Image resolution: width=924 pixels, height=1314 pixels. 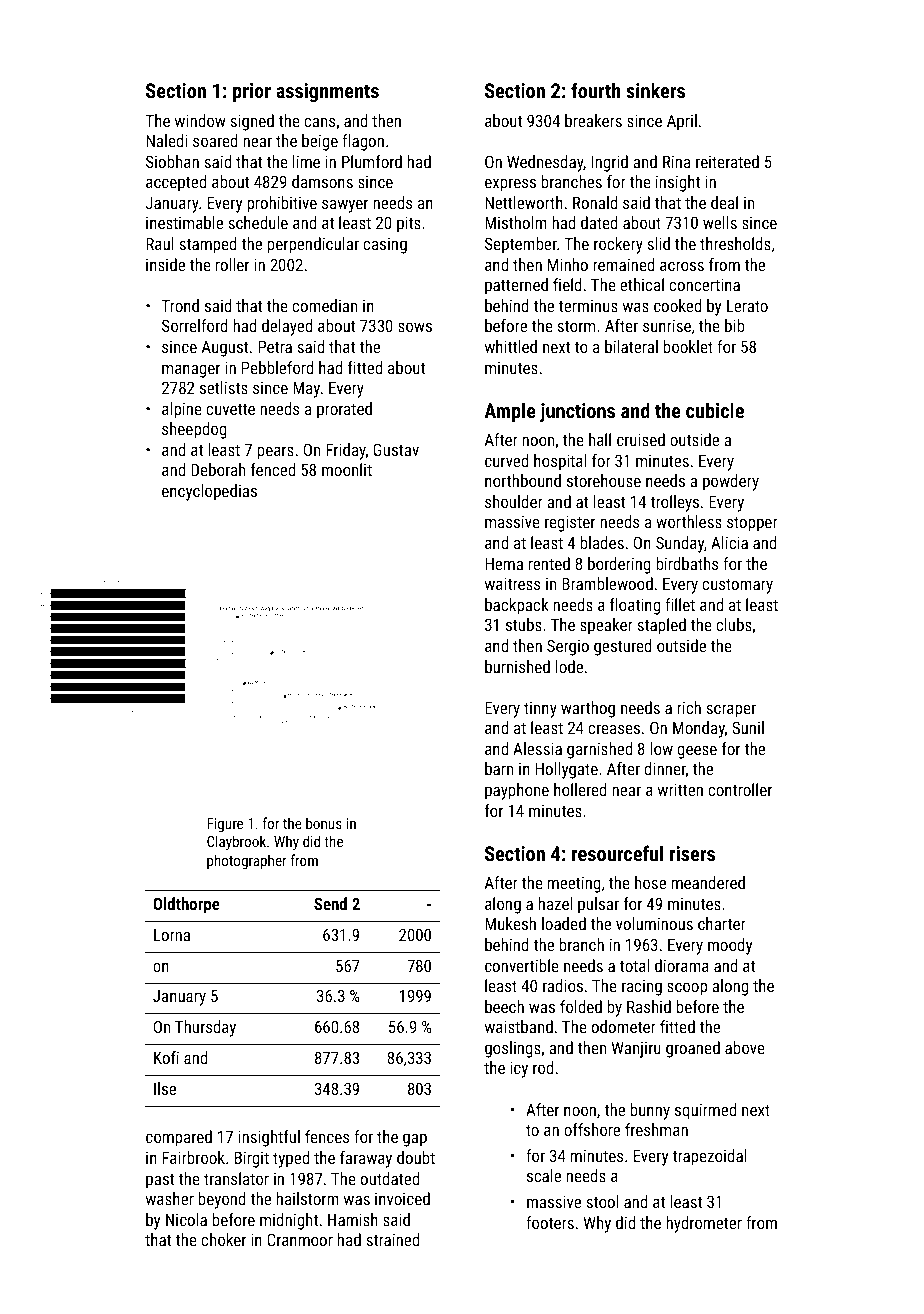 What do you see at coordinates (225, 825) in the image?
I see `Figure` at bounding box center [225, 825].
